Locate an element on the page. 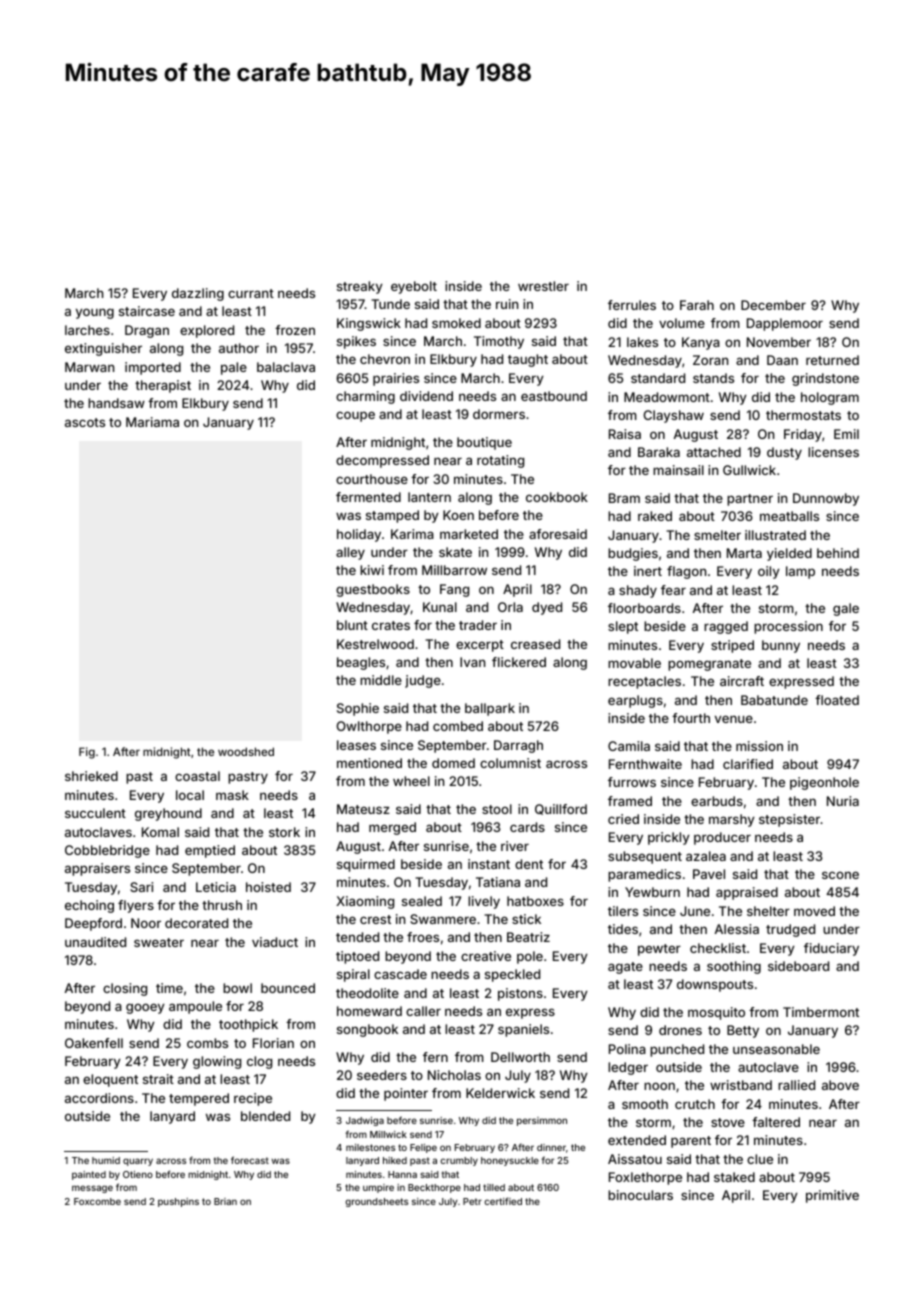 The width and height of the page is (924, 1308). author is located at coordinates (239, 348).
